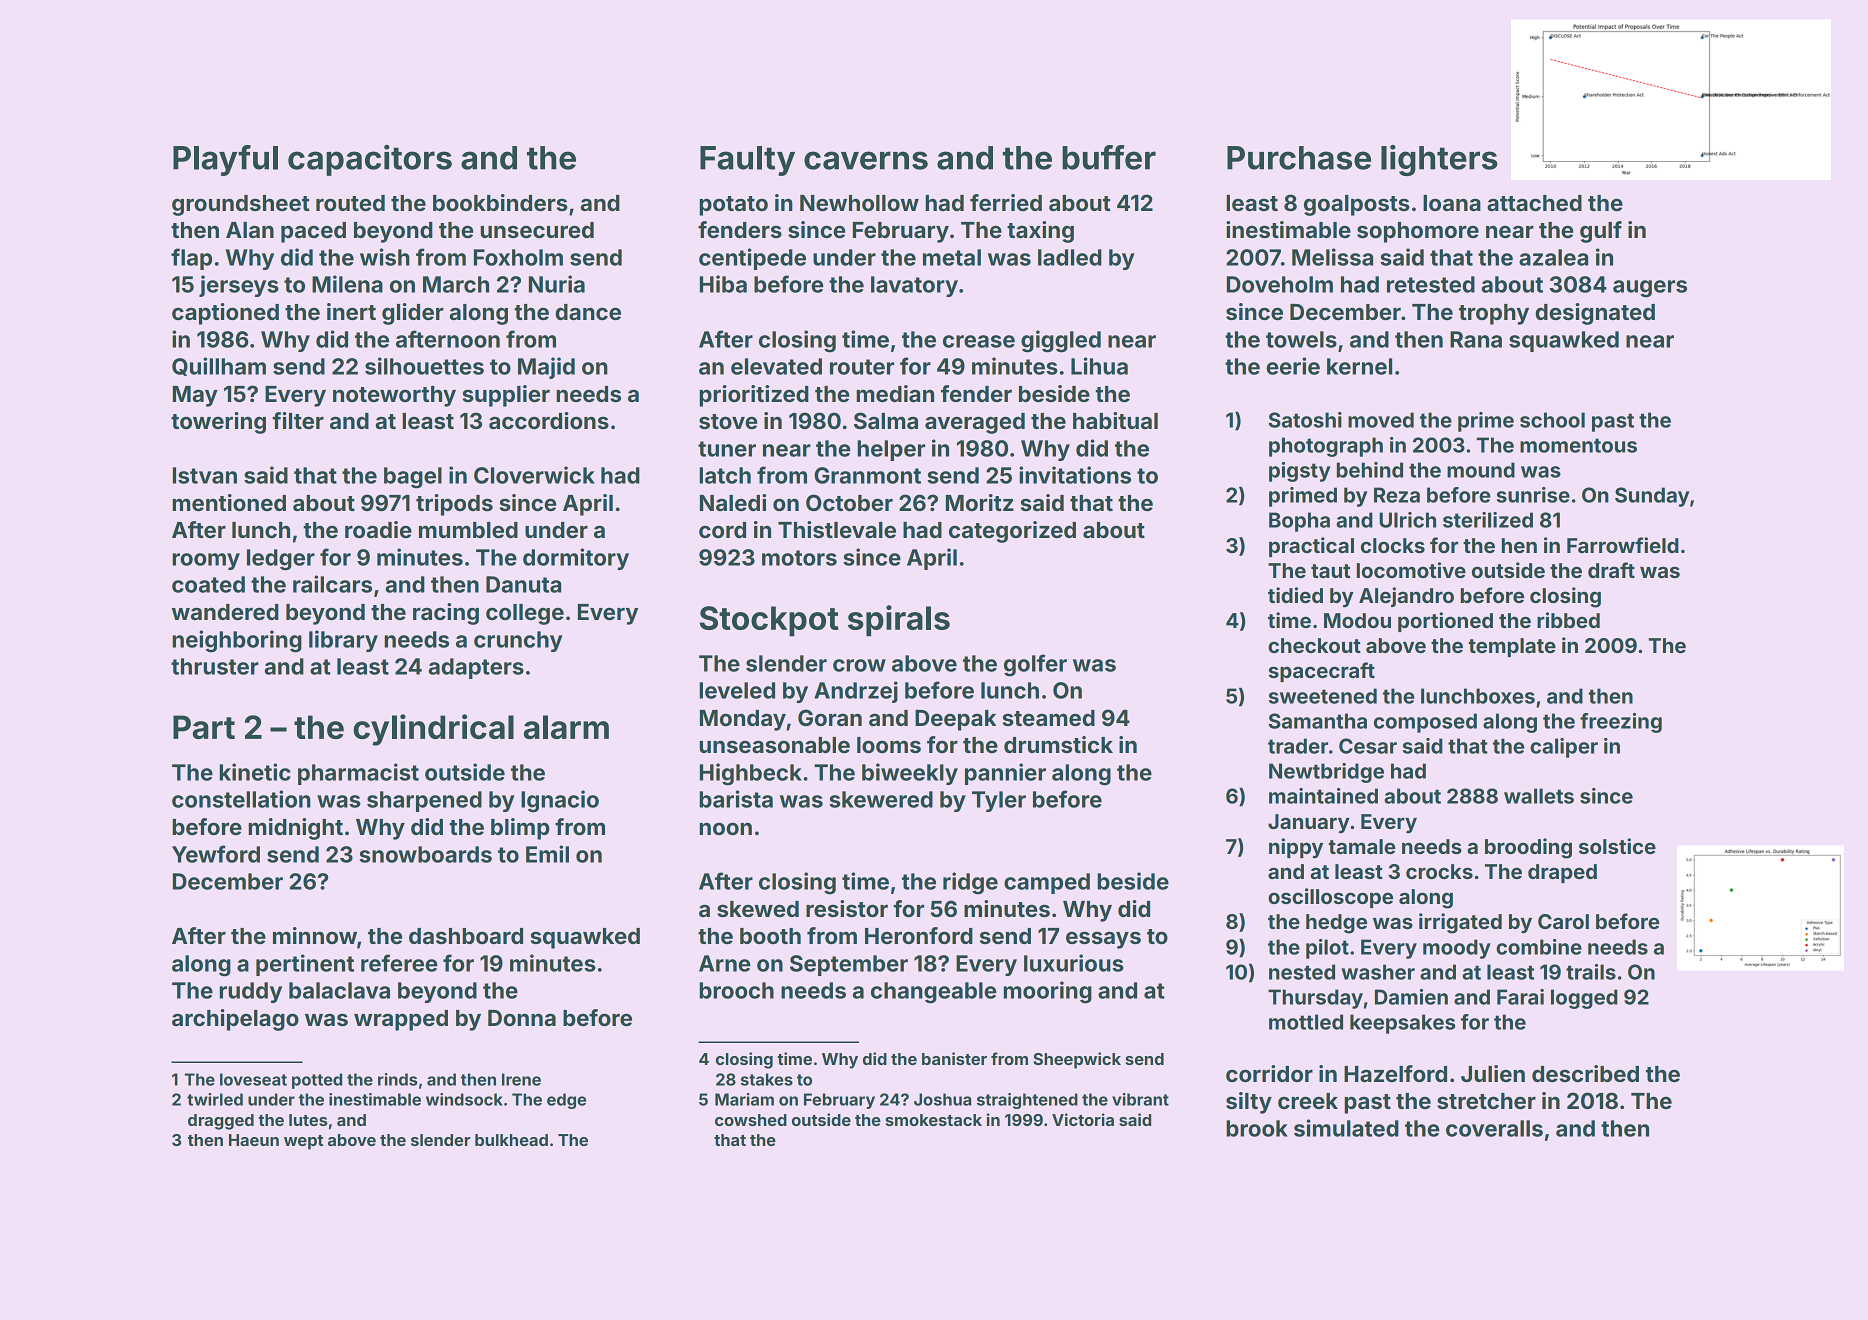 This image has height=1320, width=1868. I want to click on Faulty, so click(747, 161).
